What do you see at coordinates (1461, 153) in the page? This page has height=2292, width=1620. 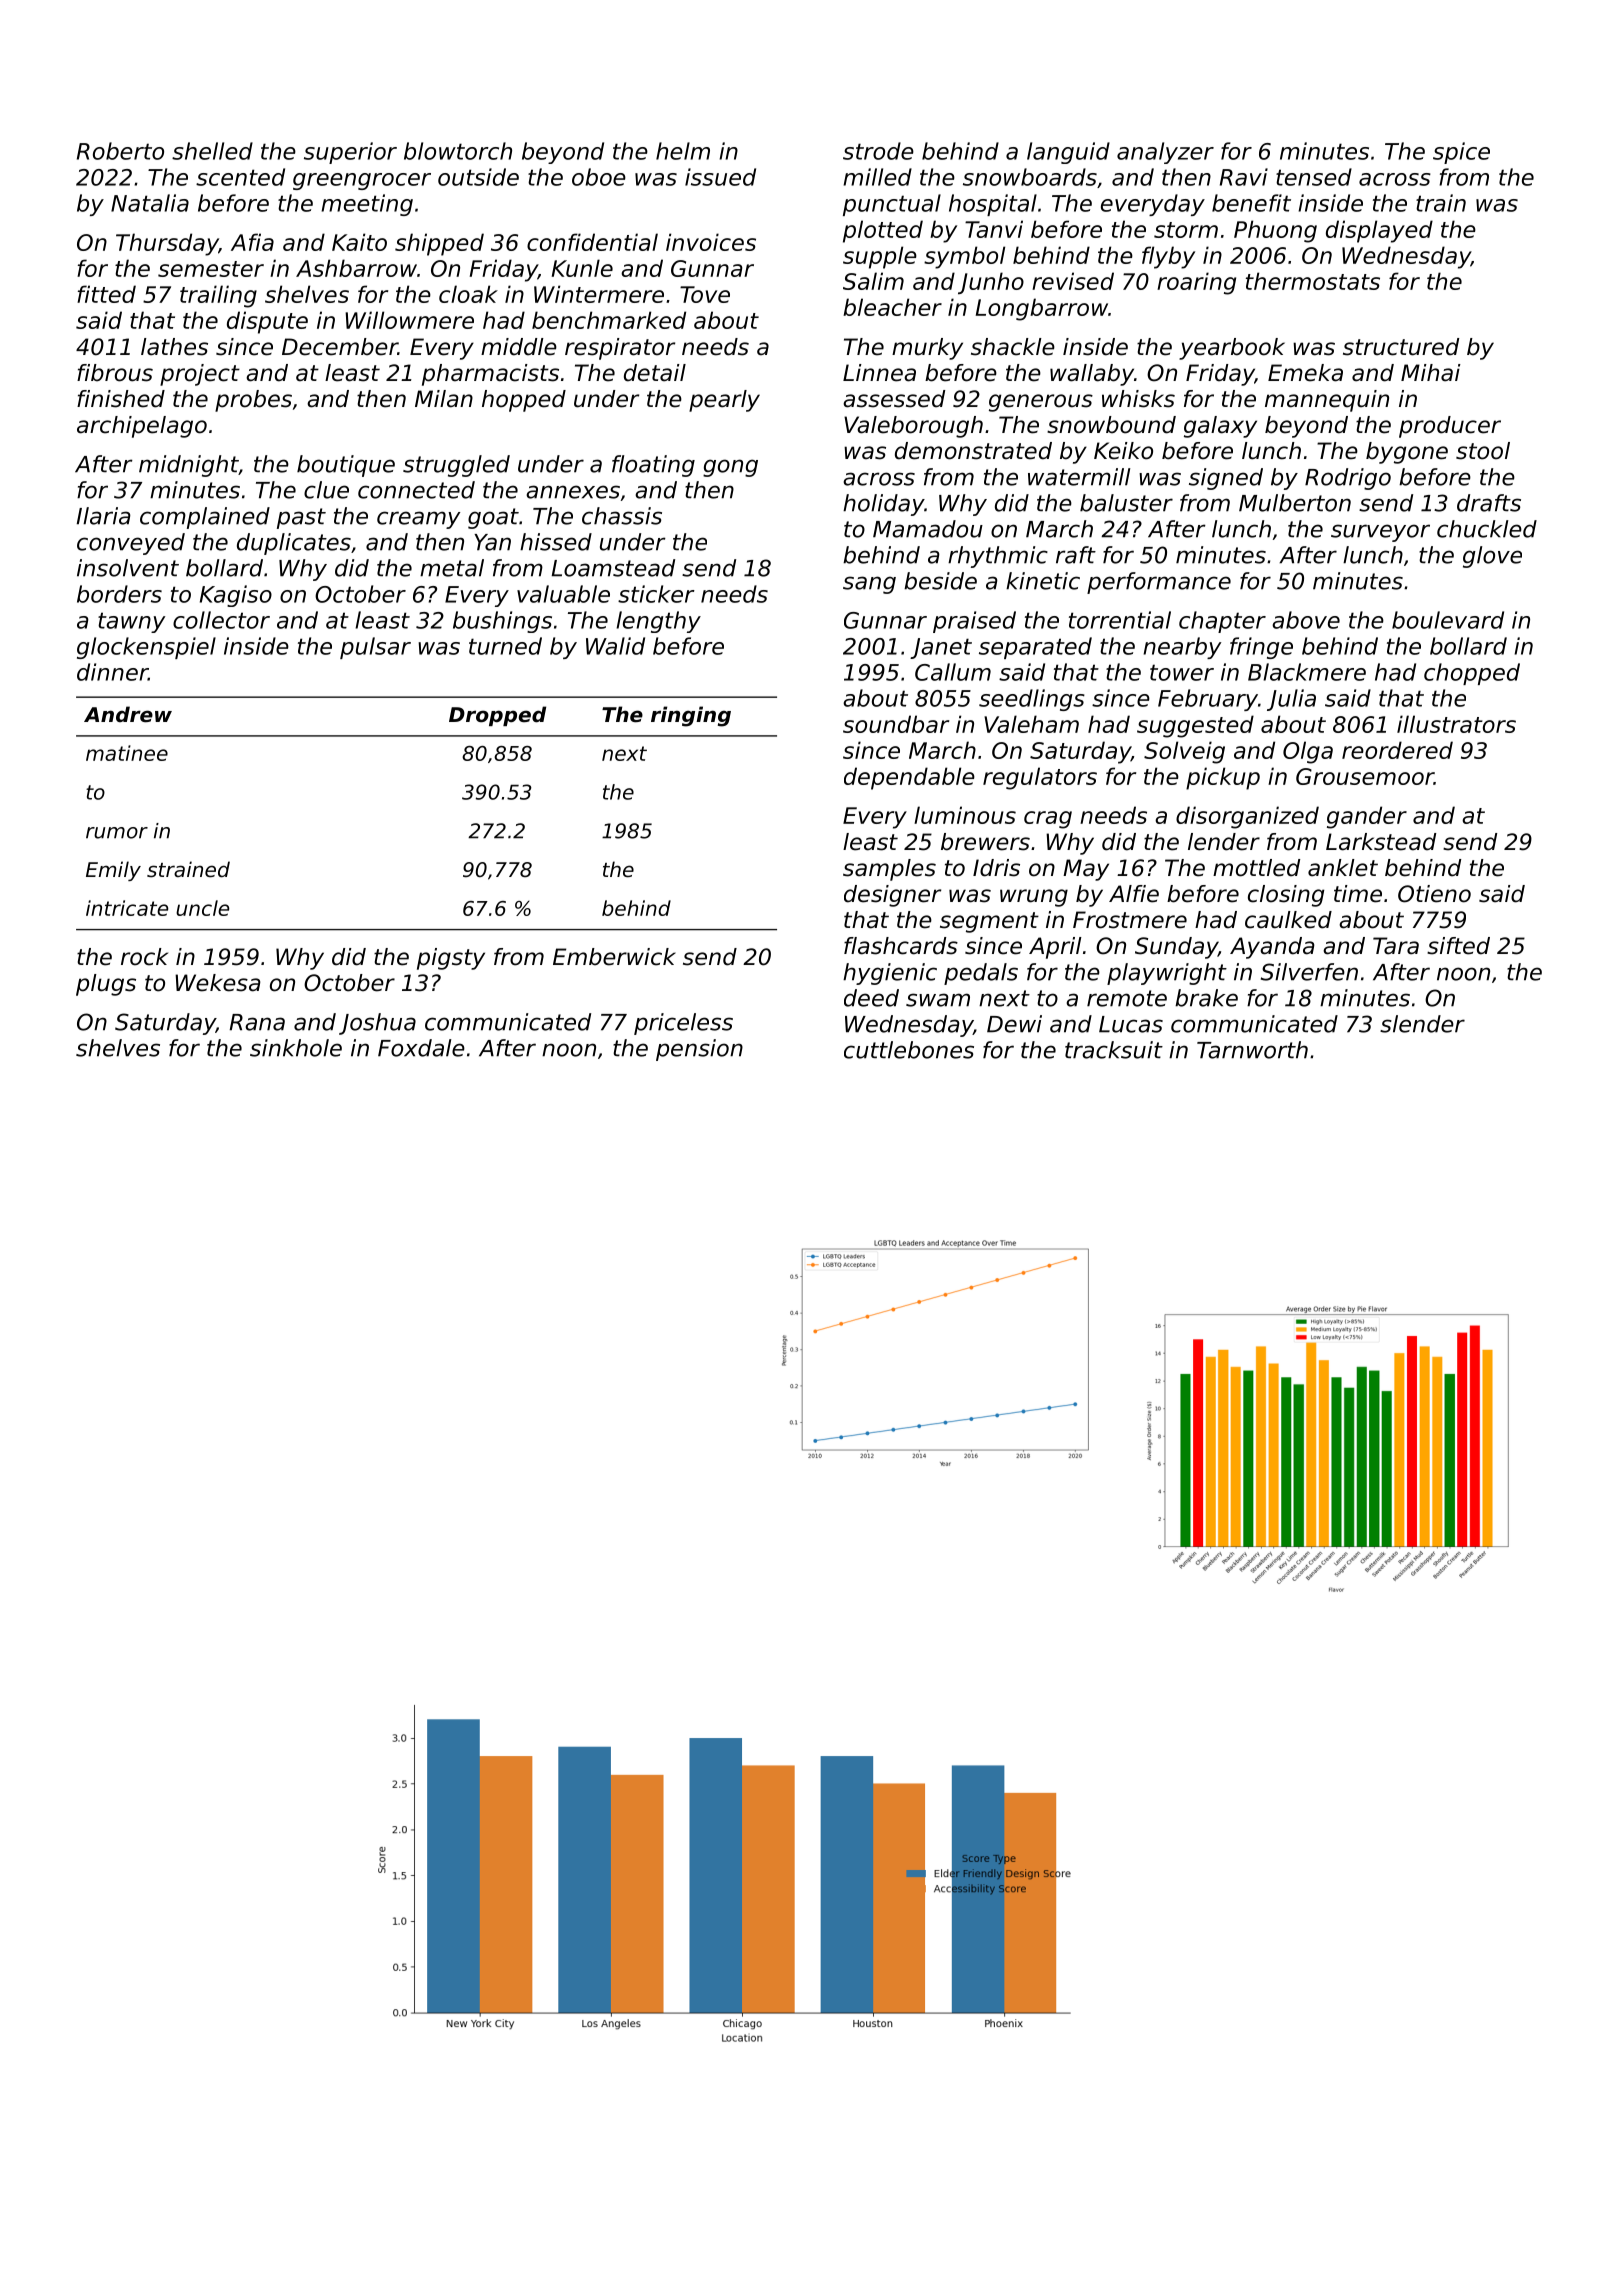 I see `spice` at bounding box center [1461, 153].
